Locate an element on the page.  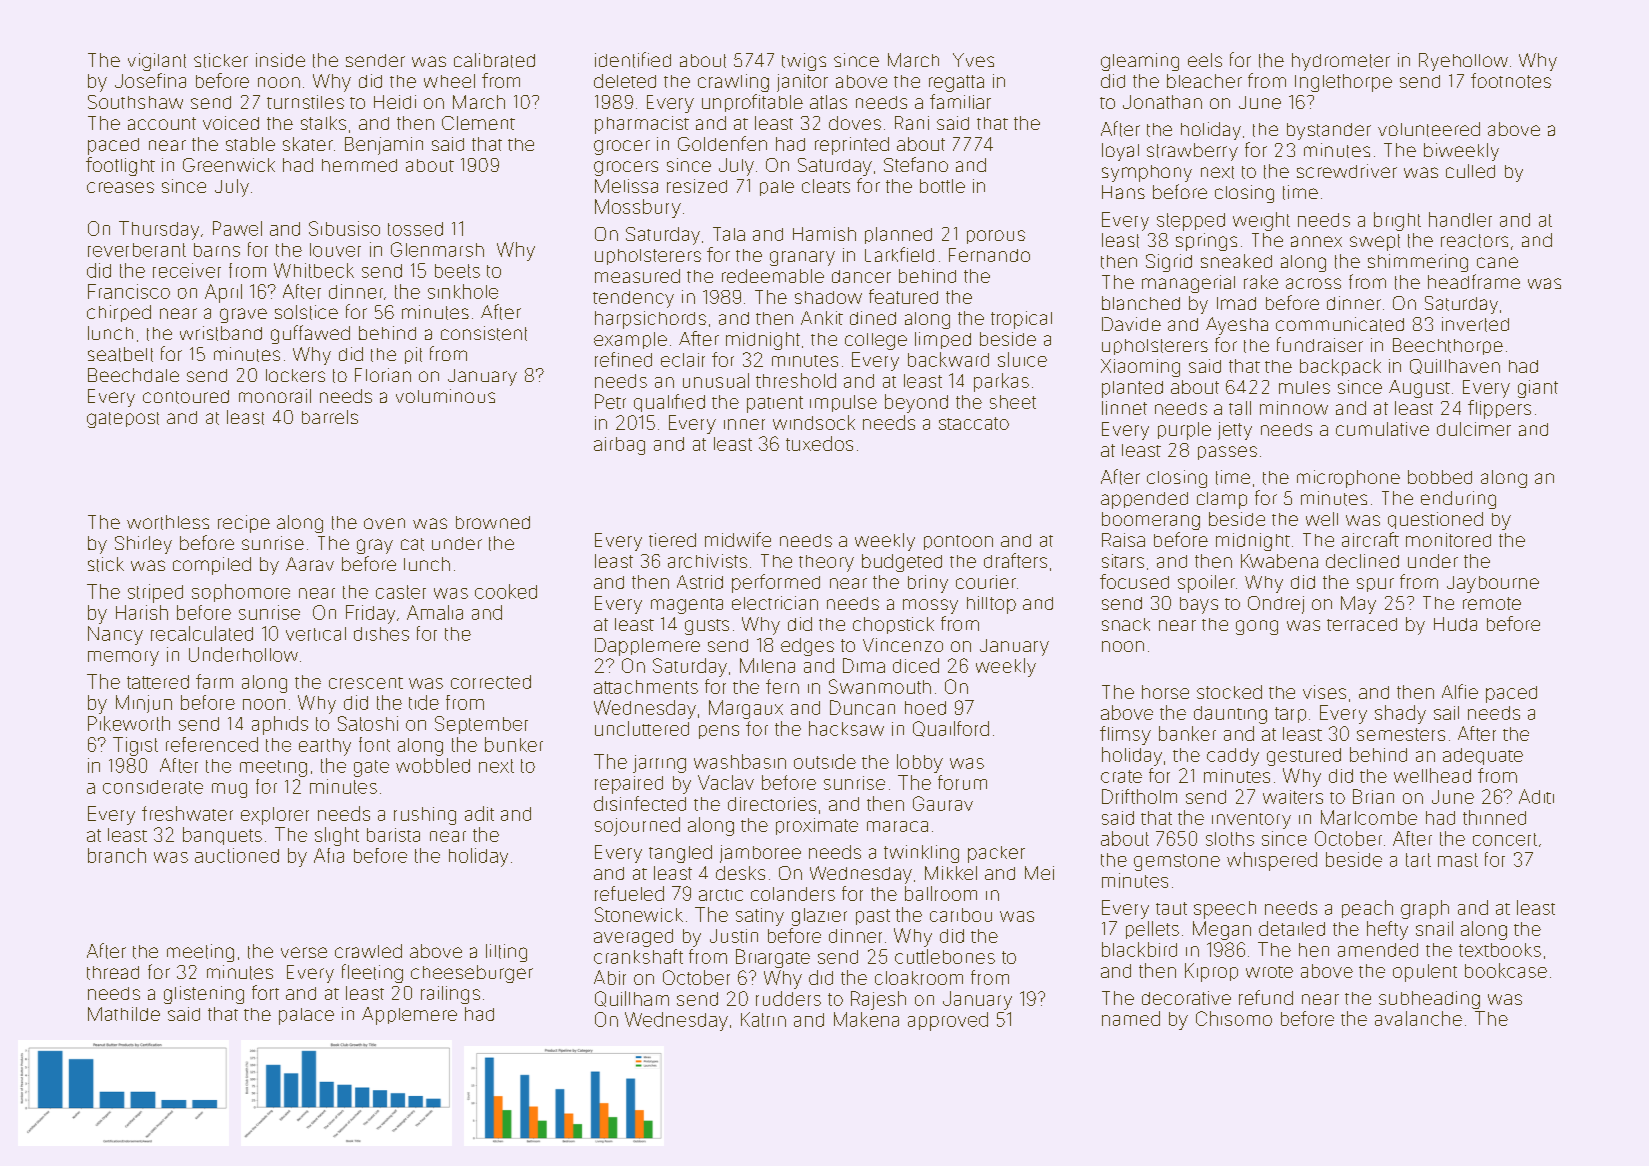
inventory is located at coordinates (1251, 821).
